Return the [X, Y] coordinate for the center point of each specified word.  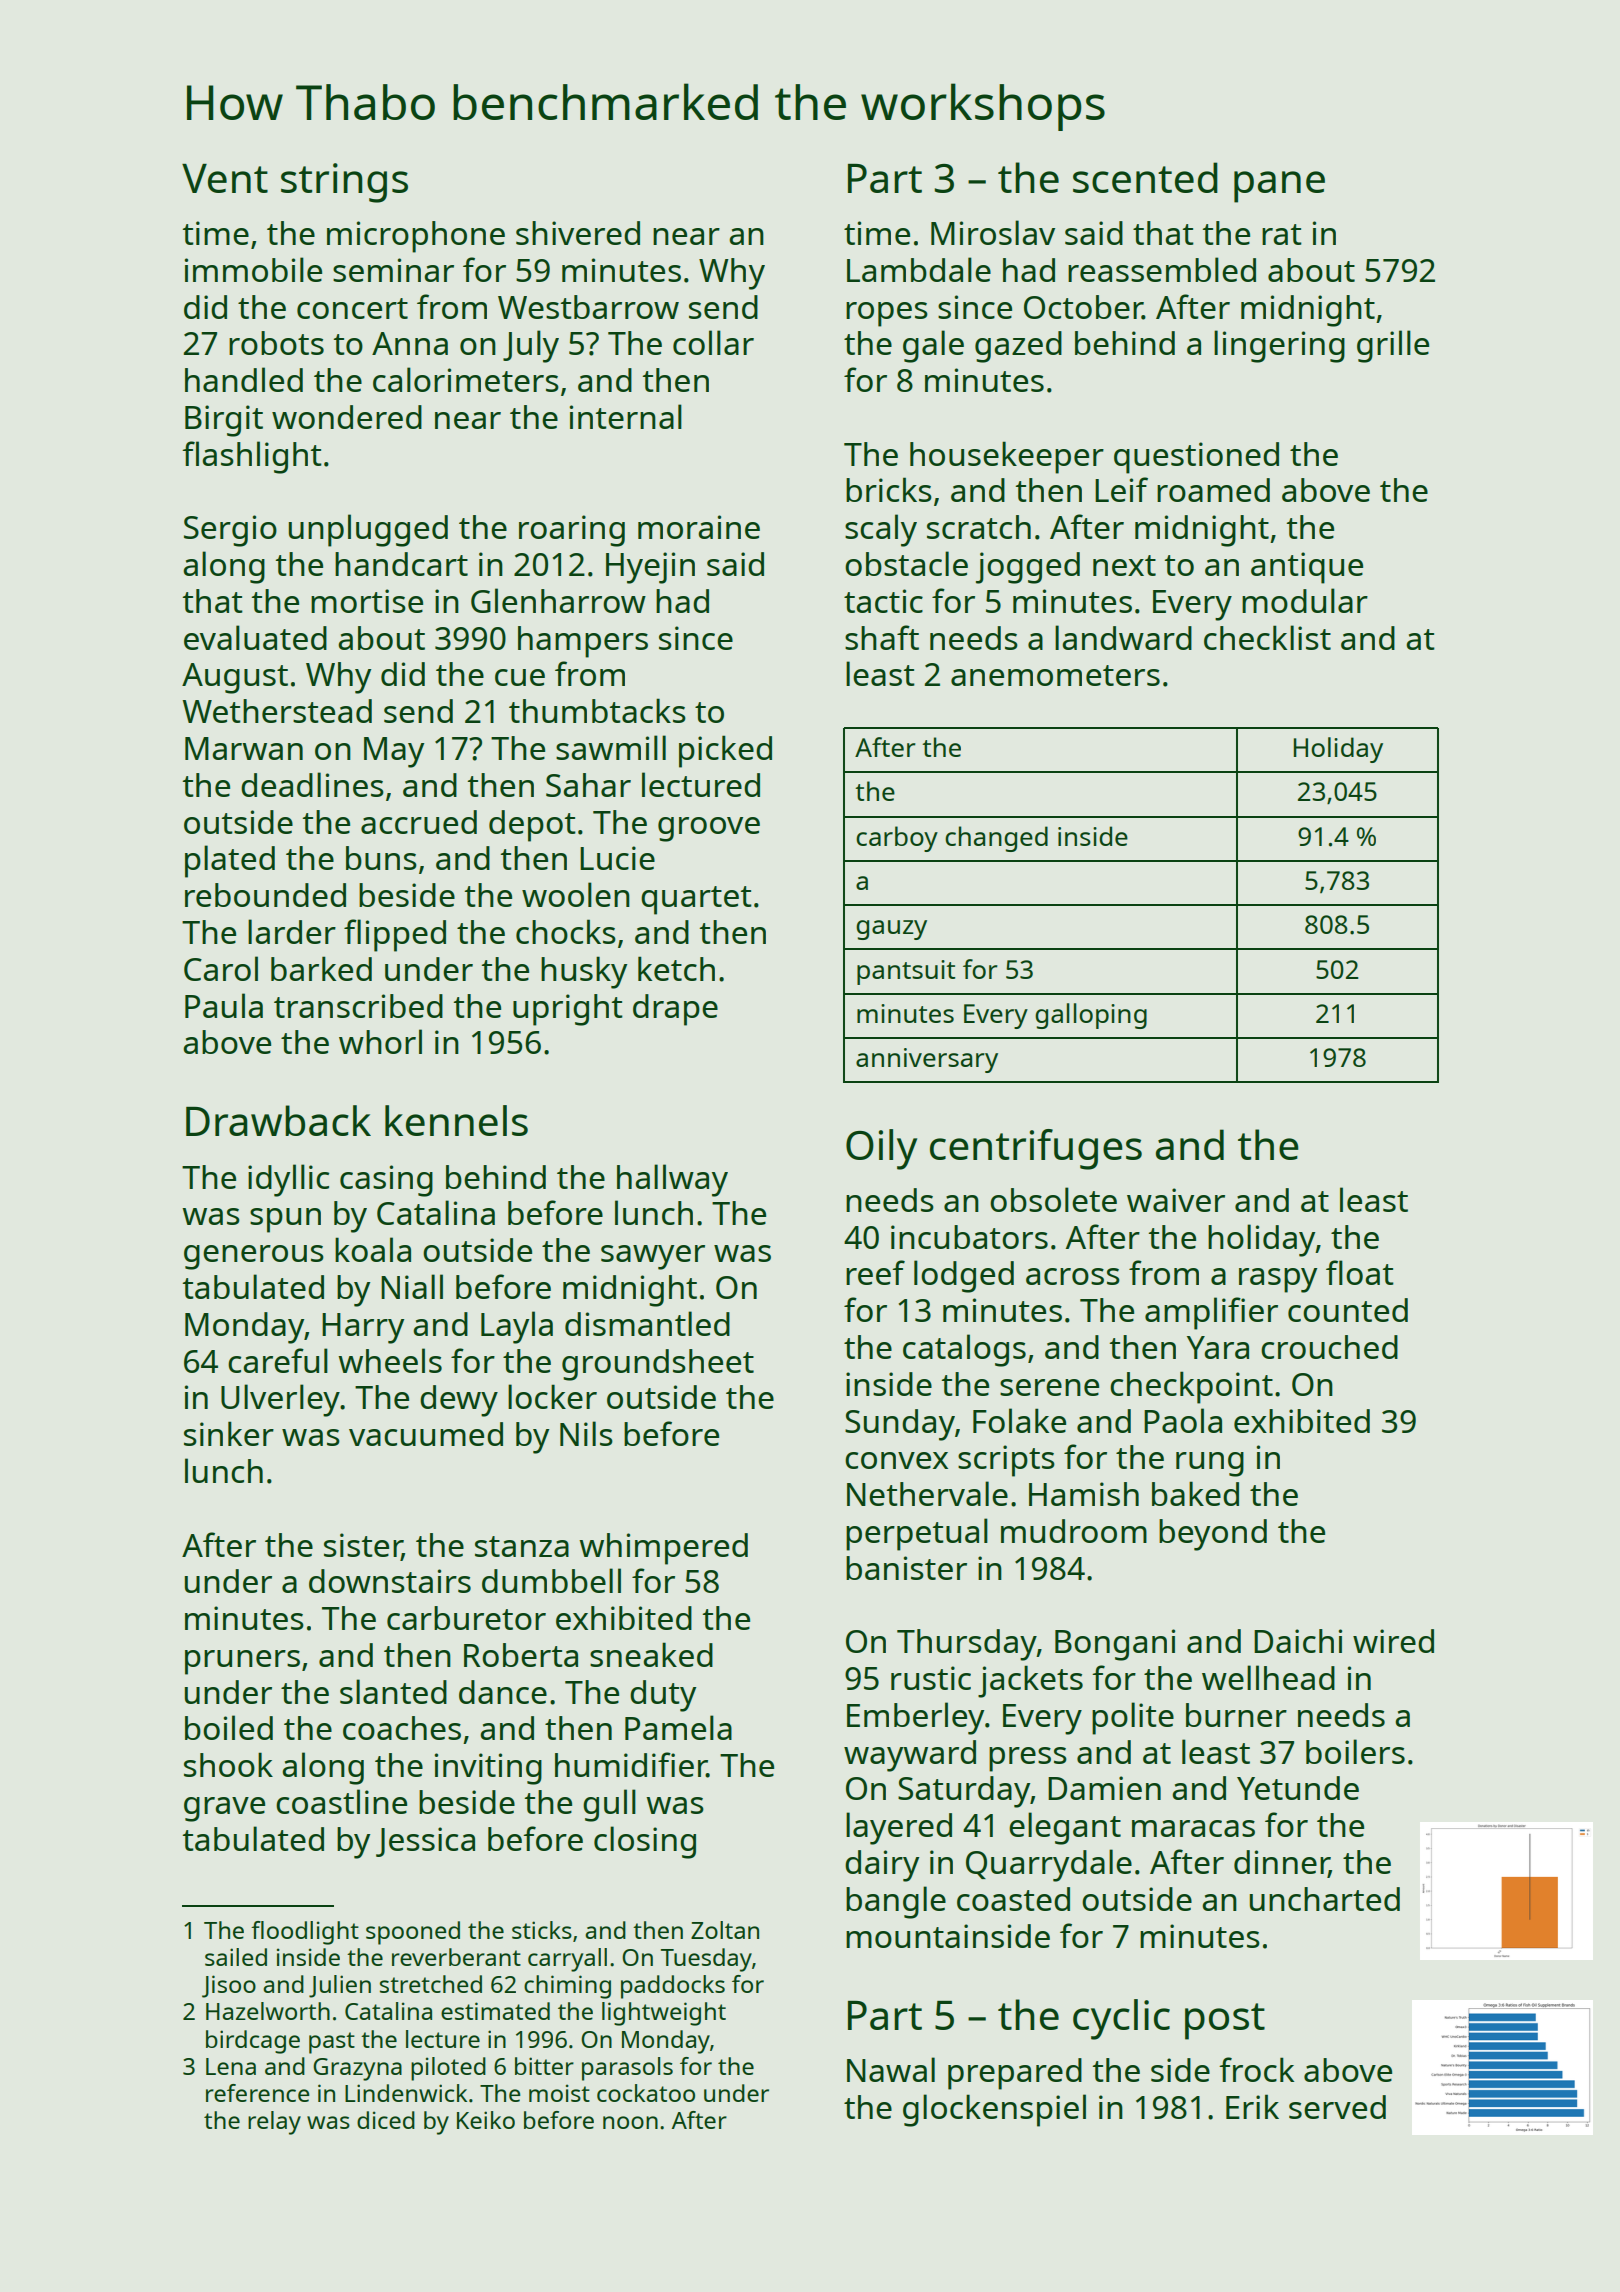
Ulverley [280, 1400]
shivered [578, 233]
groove [709, 829]
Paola [1183, 1420]
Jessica [425, 1842]
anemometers [1055, 675]
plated [230, 861]
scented [1145, 177]
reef [875, 1272]
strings [344, 183]
